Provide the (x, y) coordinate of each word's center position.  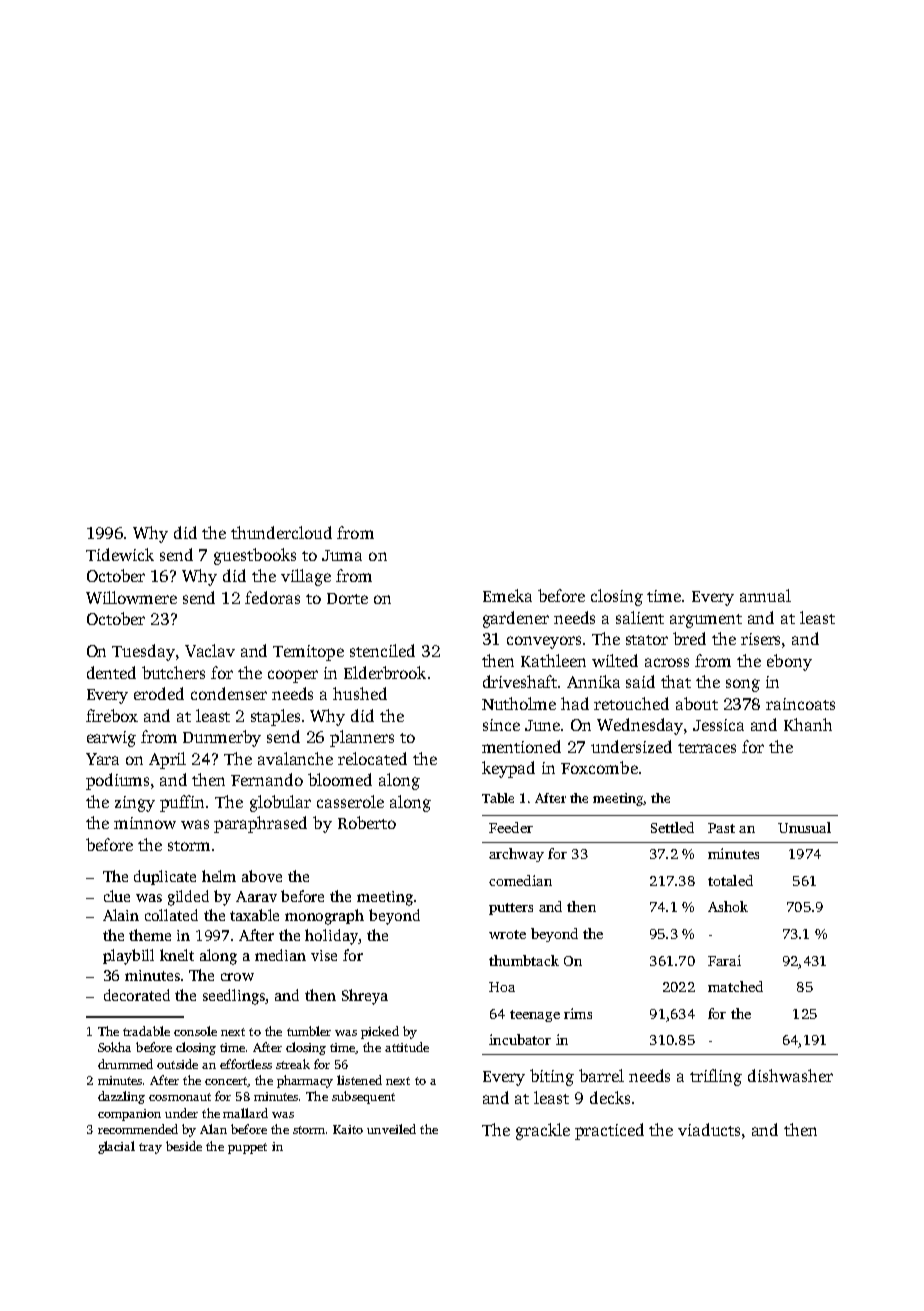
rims (578, 1013)
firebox (112, 715)
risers (760, 639)
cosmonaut (180, 1097)
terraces (707, 748)
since (501, 725)
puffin (182, 803)
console (195, 1031)
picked (380, 1032)
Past (721, 828)
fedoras (272, 597)
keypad (508, 769)
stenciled (382, 650)
